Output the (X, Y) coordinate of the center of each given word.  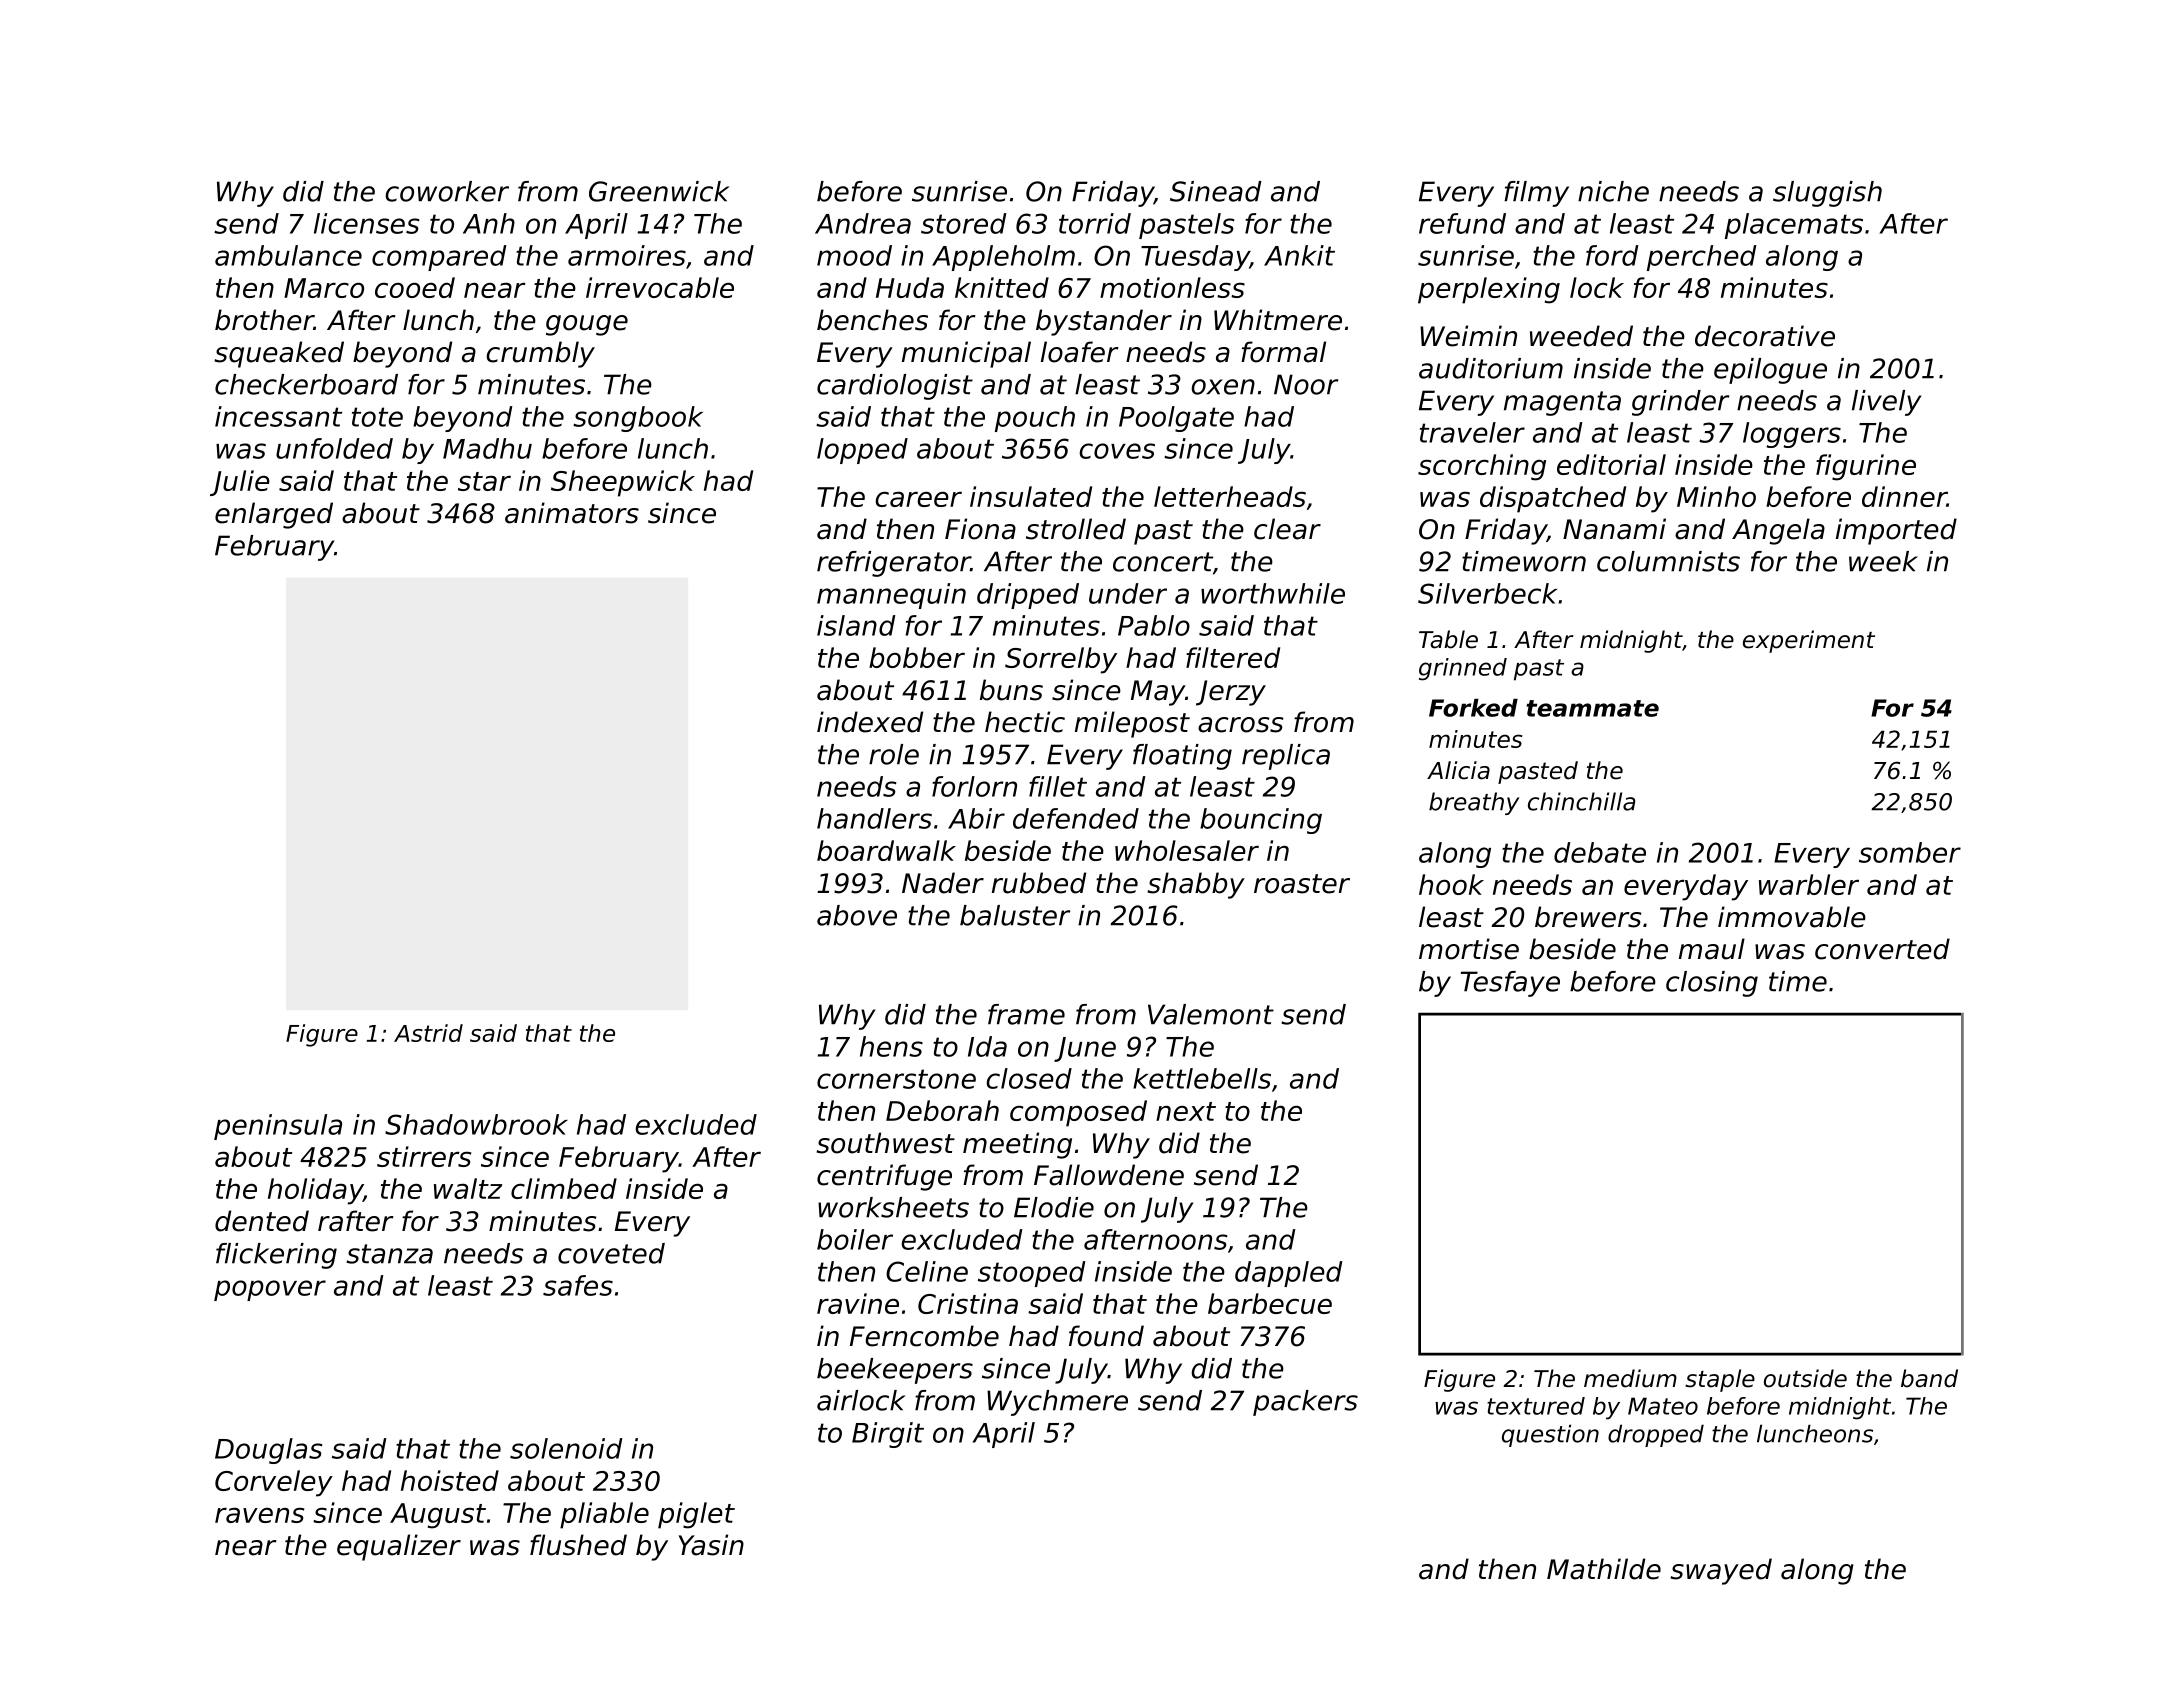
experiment (1809, 641)
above (857, 915)
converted (1882, 949)
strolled (1076, 529)
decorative (1765, 336)
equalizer (399, 1547)
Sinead (1216, 191)
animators (572, 513)
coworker (447, 191)
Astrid (428, 1033)
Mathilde (1604, 1569)
